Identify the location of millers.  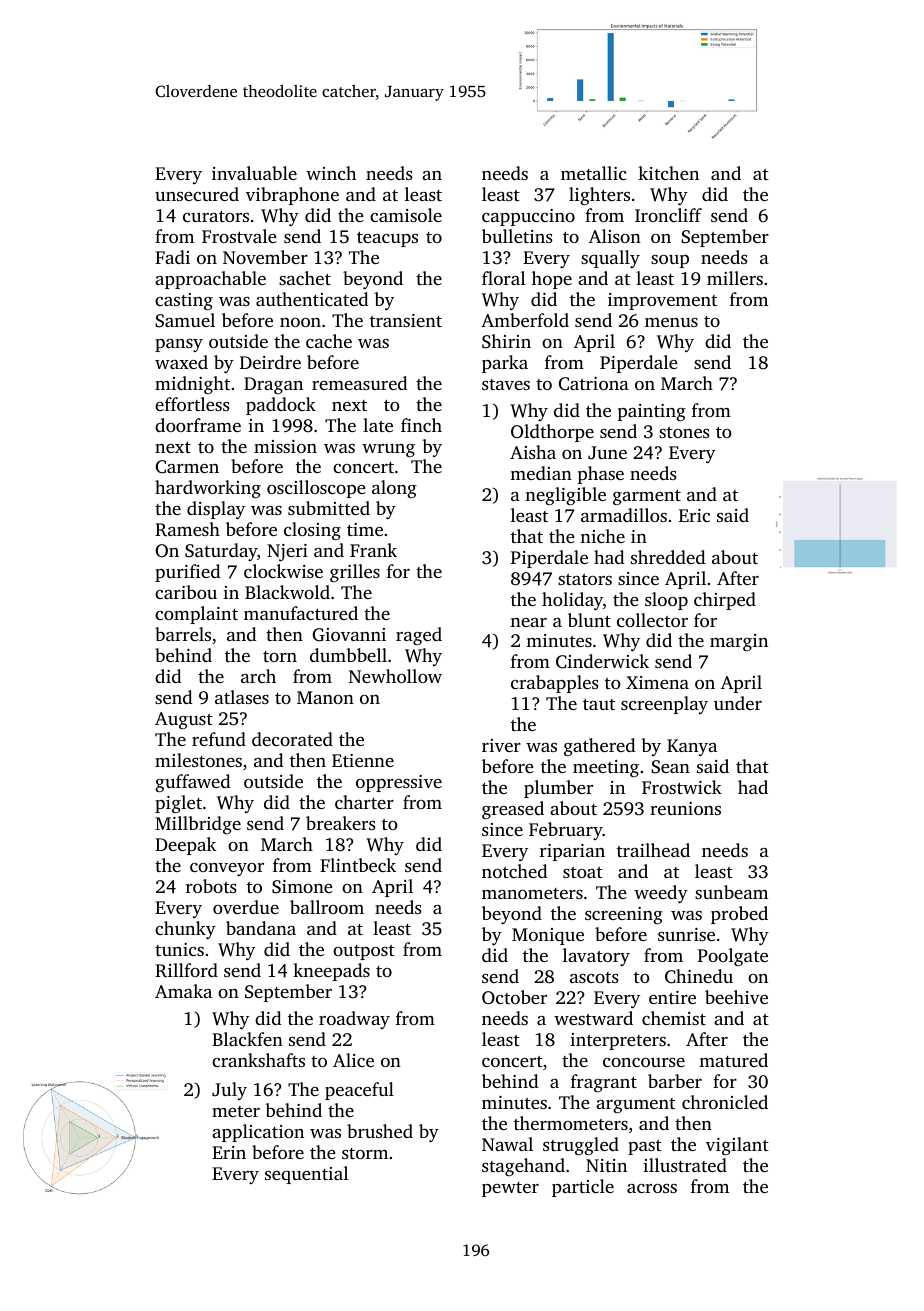
(735, 278).
